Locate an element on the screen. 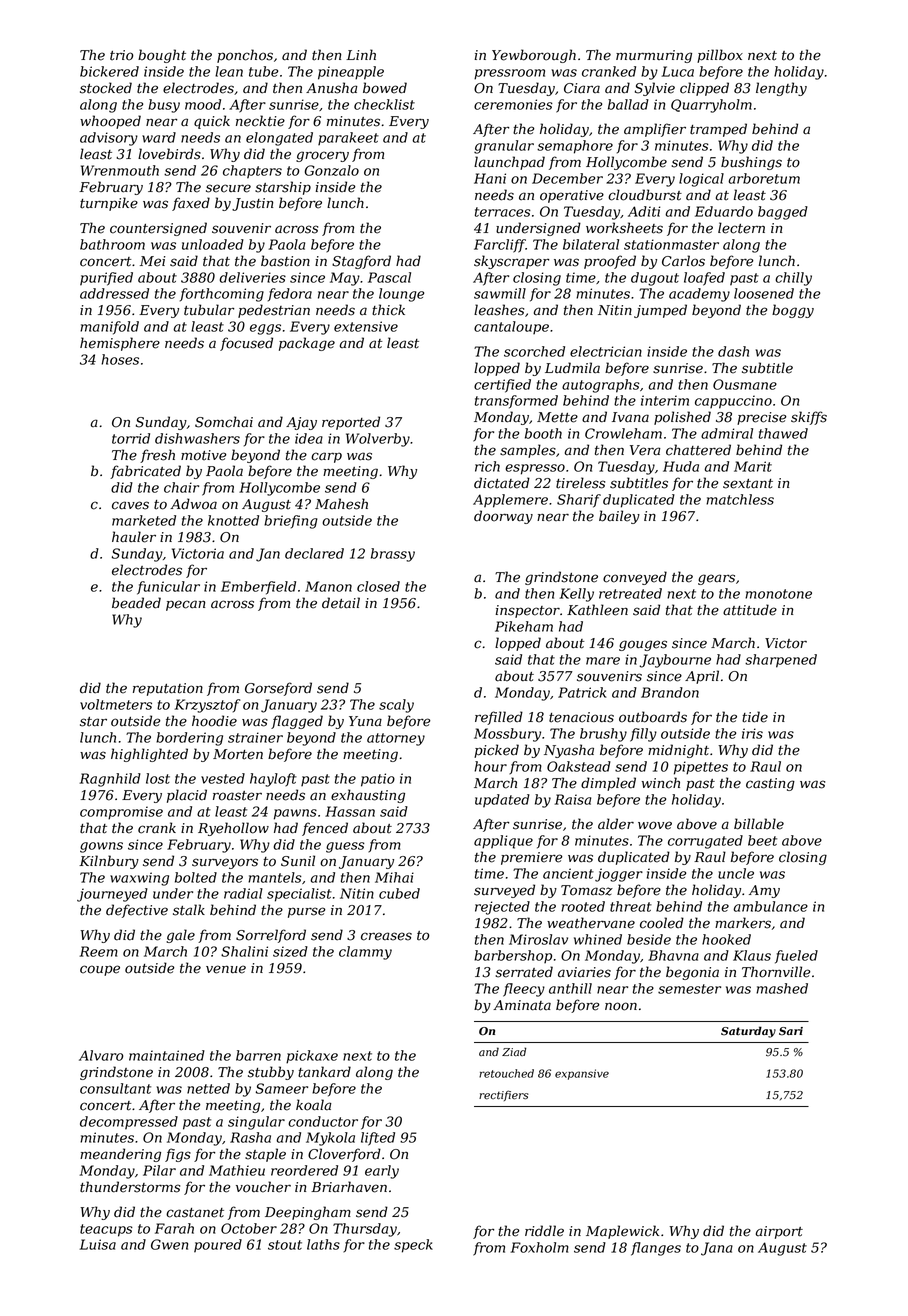 The width and height of the screenshot is (908, 1316). cubed is located at coordinates (399, 893).
